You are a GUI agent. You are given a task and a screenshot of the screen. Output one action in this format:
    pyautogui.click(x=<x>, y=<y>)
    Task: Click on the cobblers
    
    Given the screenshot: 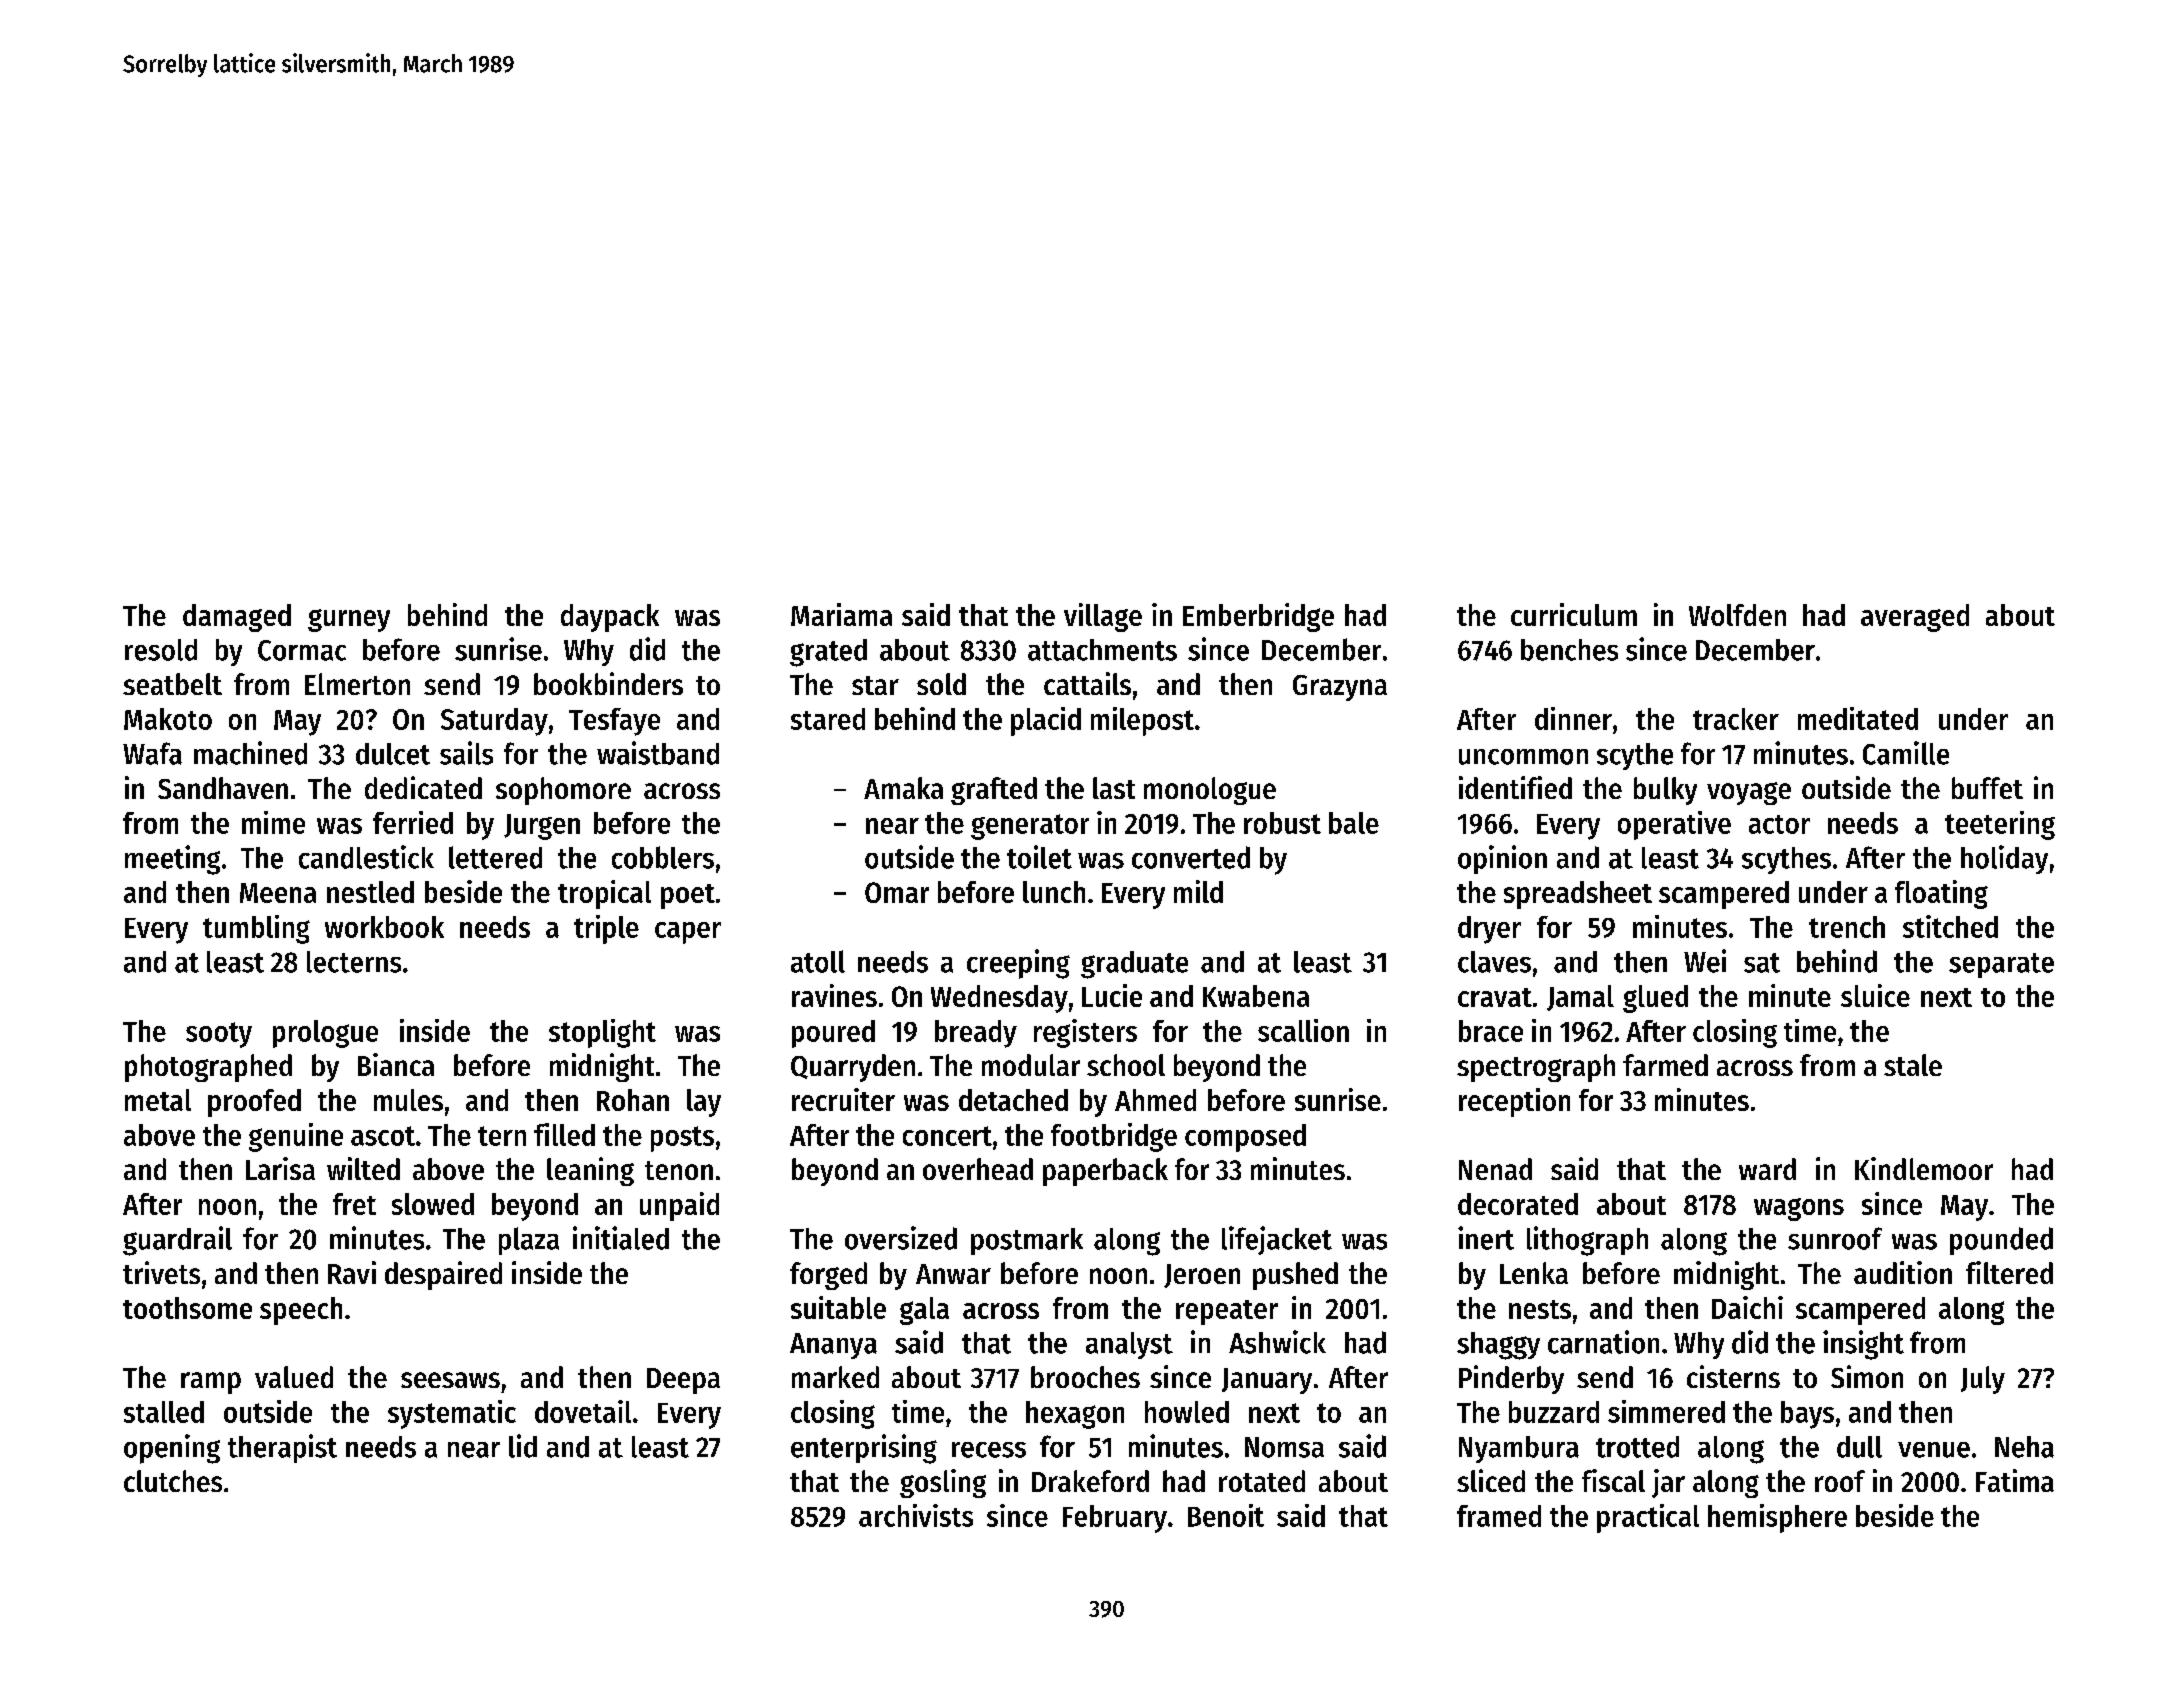 What is the action you would take?
    pyautogui.click(x=663, y=857)
